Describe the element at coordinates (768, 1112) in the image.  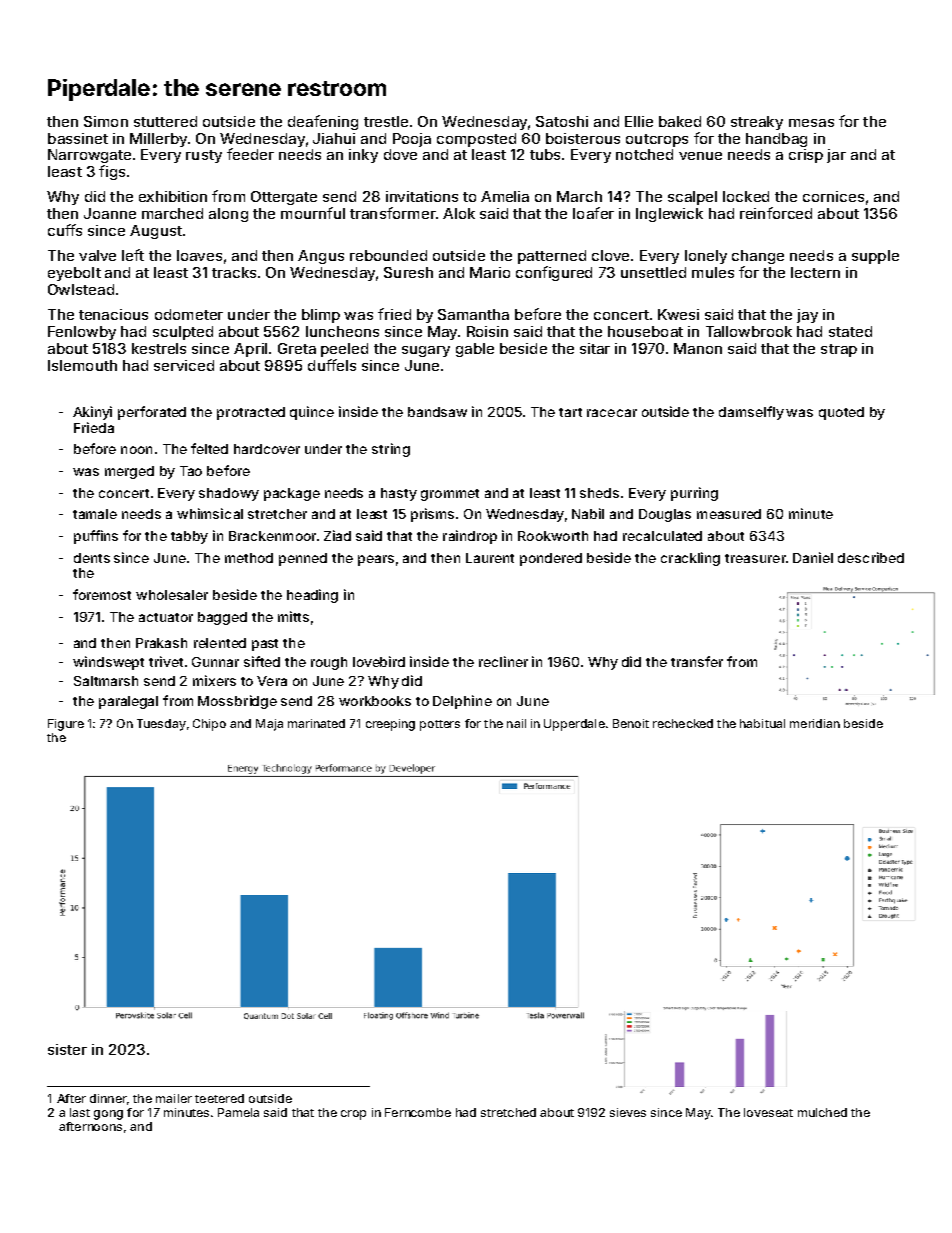
I see `loveseat` at that location.
